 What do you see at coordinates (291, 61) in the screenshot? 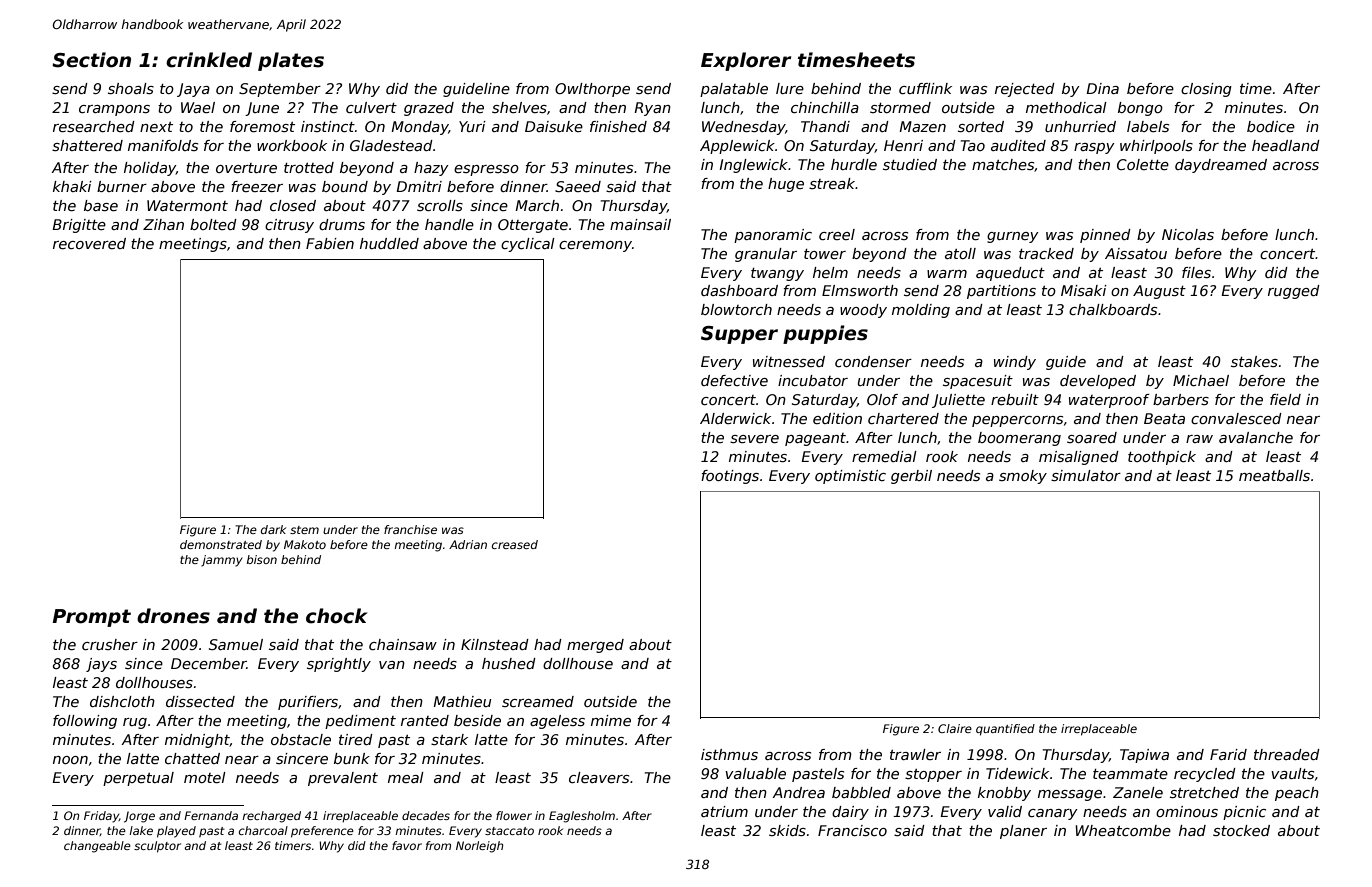
I see `plates` at bounding box center [291, 61].
